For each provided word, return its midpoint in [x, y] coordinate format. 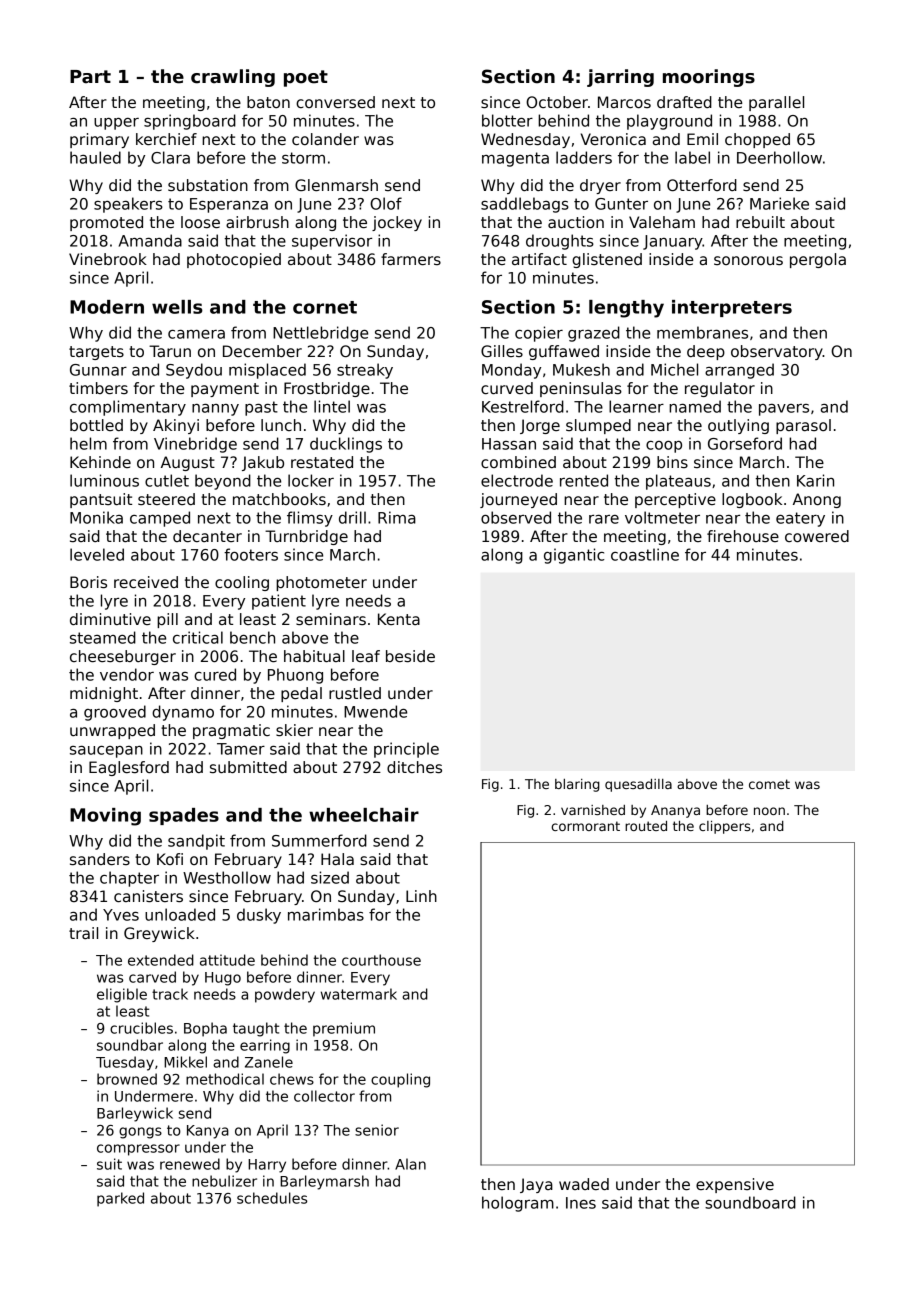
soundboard [750, 1202]
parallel [776, 103]
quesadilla [638, 785]
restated [322, 462]
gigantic [574, 556]
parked [120, 1199]
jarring [620, 78]
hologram [518, 1204]
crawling [233, 78]
